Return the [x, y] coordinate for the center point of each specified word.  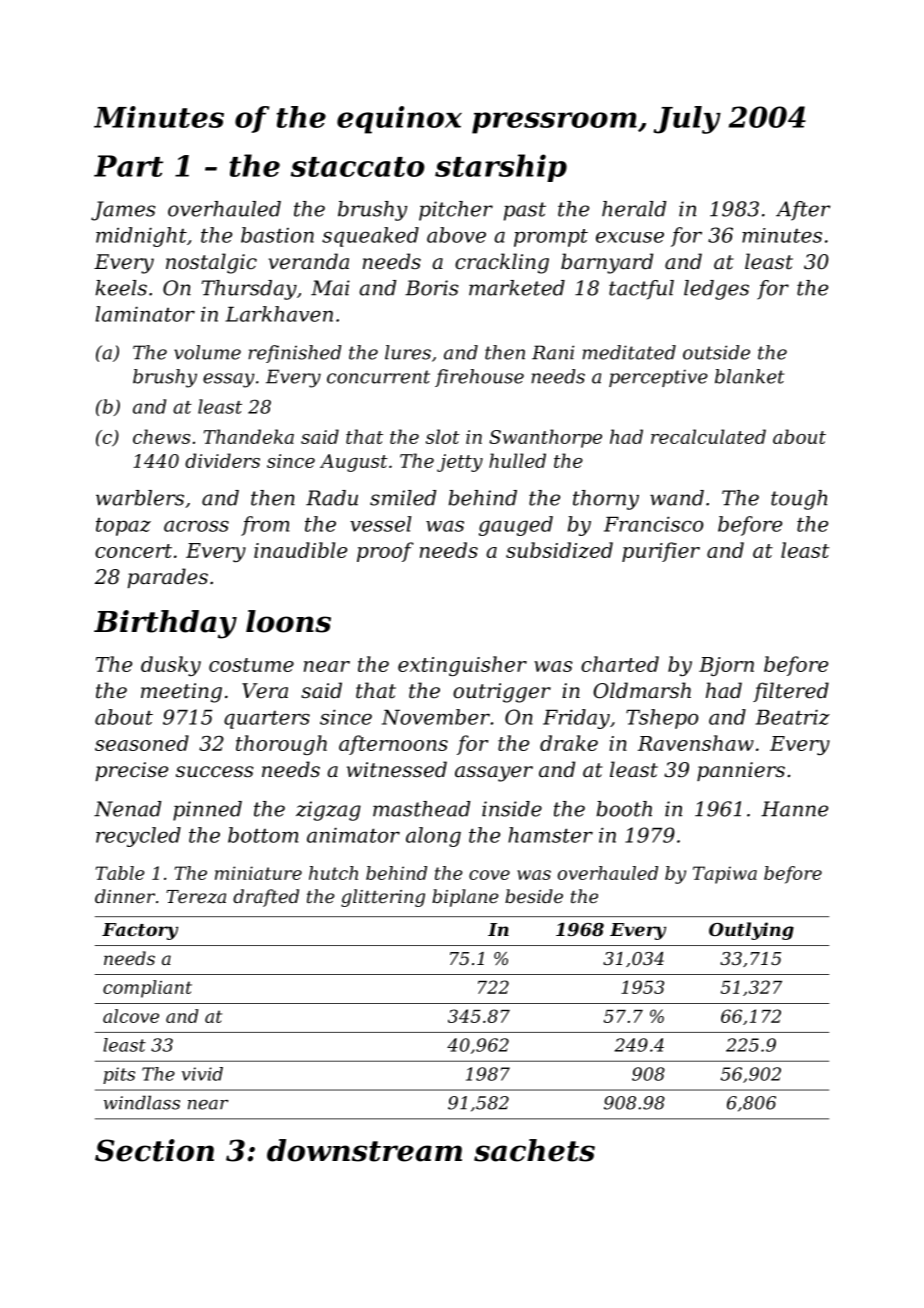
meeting [181, 693]
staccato [358, 167]
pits [119, 1075]
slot [443, 436]
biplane [465, 898]
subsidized [559, 550]
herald [634, 209]
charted [620, 664]
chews [161, 436]
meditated [629, 352]
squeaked [370, 237]
